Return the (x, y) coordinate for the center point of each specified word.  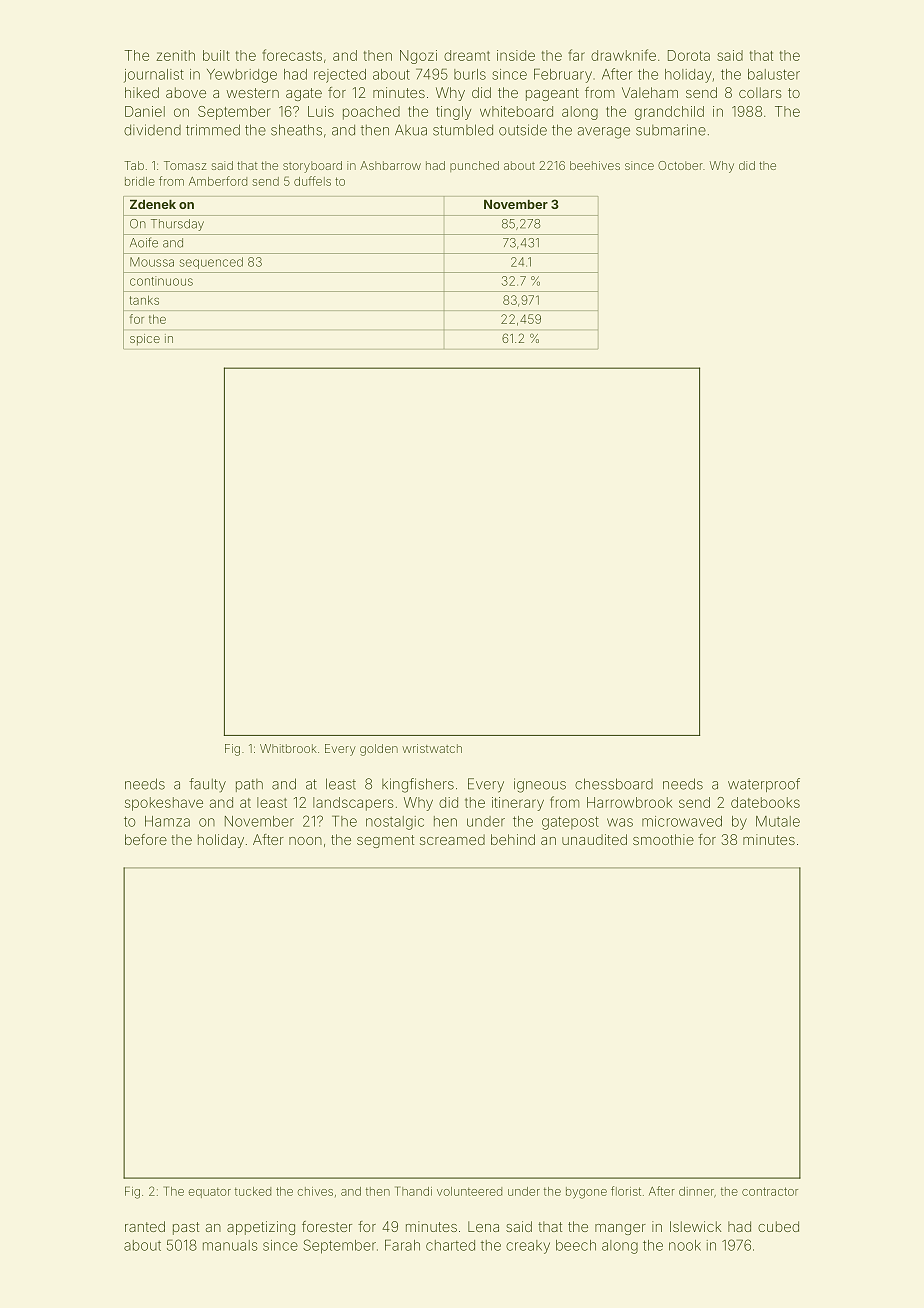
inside (516, 55)
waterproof (764, 785)
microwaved (682, 821)
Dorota (689, 55)
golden (379, 750)
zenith (175, 55)
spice (145, 340)
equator (210, 1192)
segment (385, 841)
